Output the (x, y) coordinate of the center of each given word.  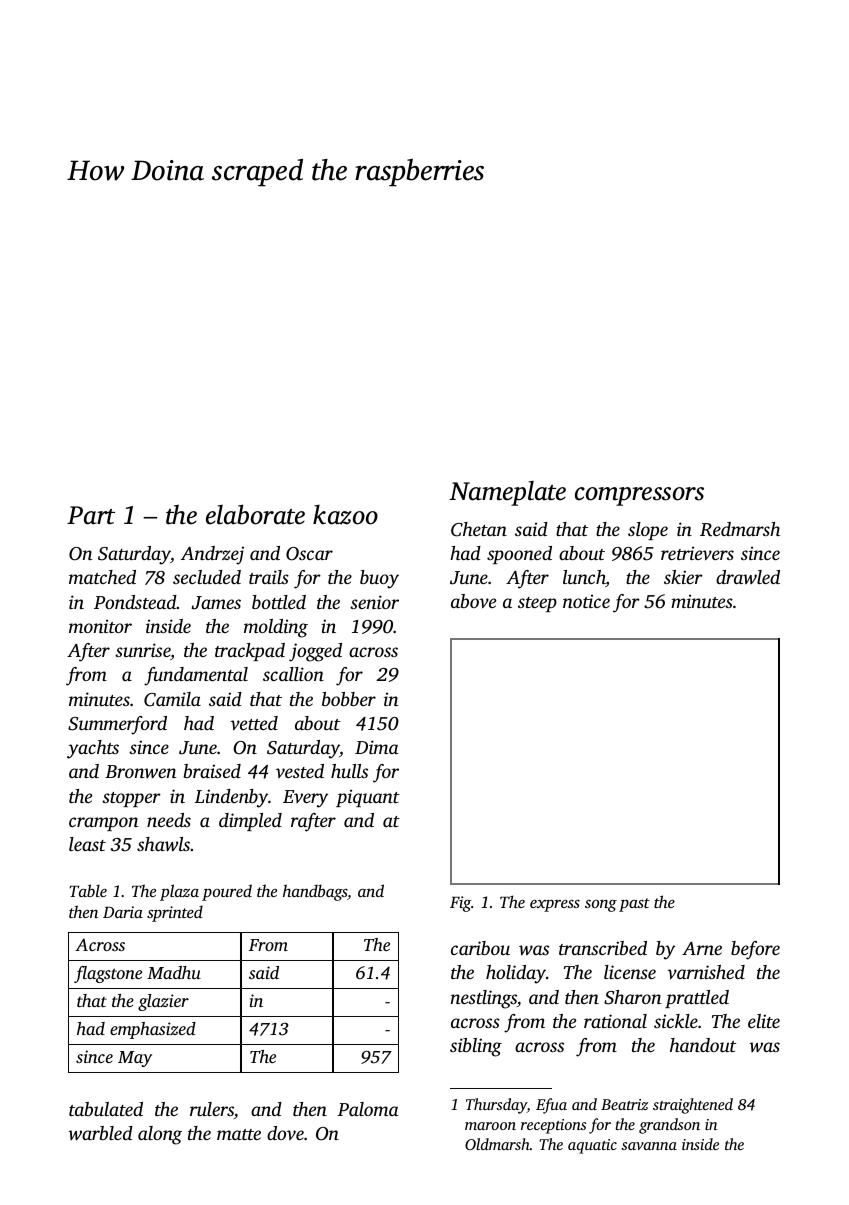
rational (615, 1021)
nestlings (484, 999)
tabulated (106, 1109)
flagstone (108, 974)
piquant (368, 798)
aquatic (592, 1146)
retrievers (697, 553)
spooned (519, 555)
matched (102, 577)
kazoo (345, 515)
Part (91, 515)
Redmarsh (740, 529)
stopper (131, 799)
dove (285, 1133)
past (634, 905)
